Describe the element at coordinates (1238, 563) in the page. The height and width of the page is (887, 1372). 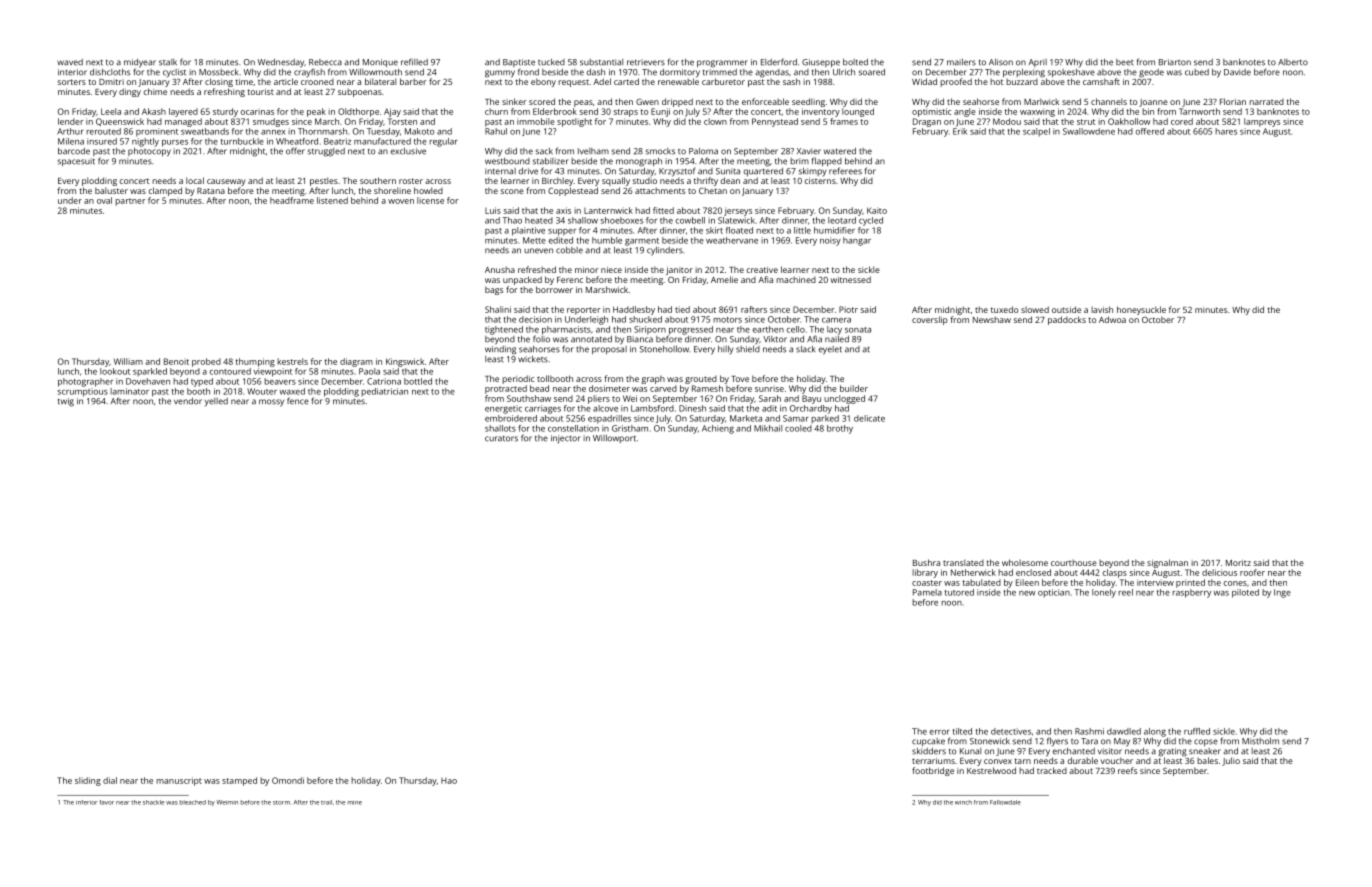
I see `Moritz` at that location.
